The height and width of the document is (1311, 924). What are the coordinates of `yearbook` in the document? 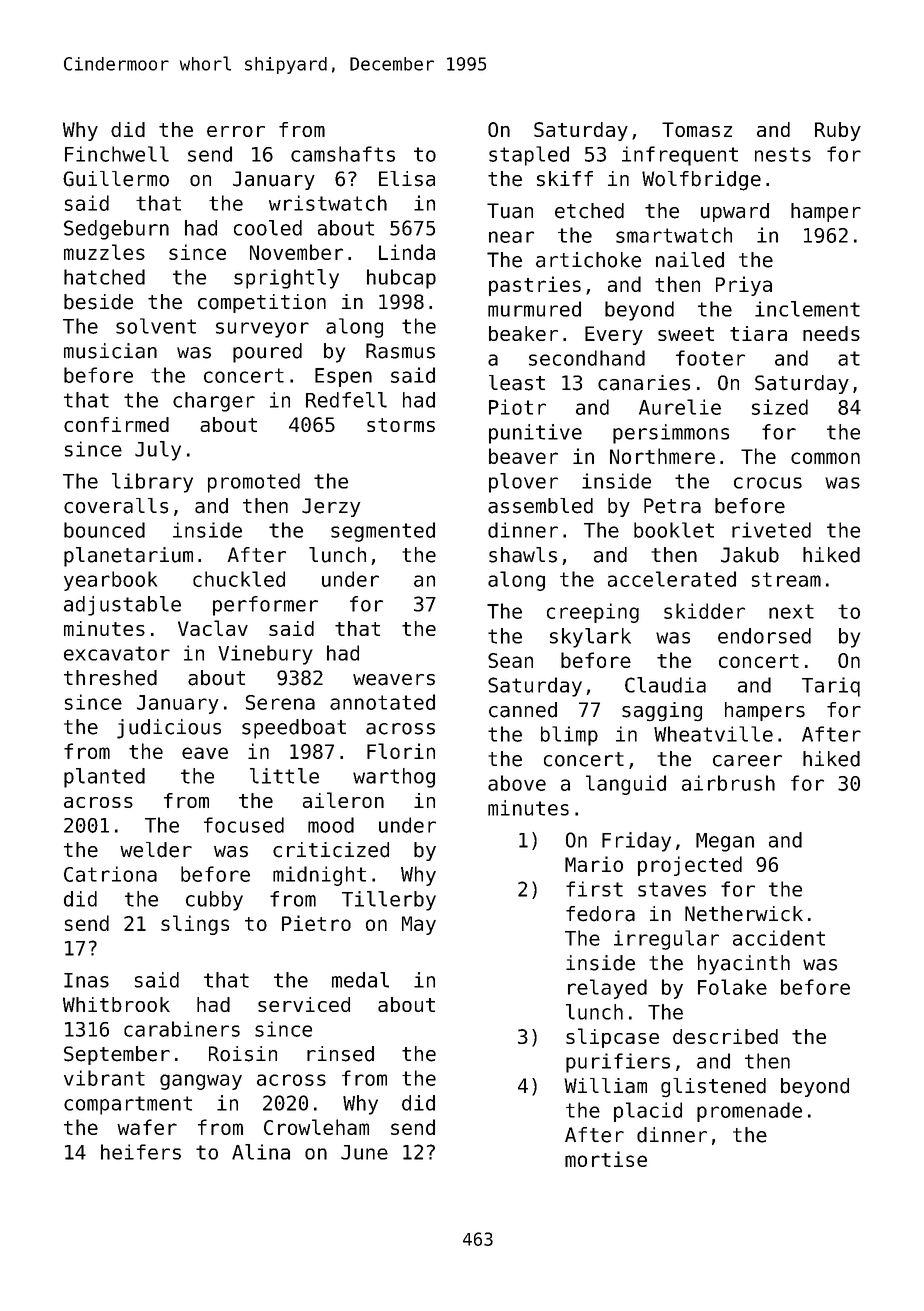 It's located at (110, 581).
